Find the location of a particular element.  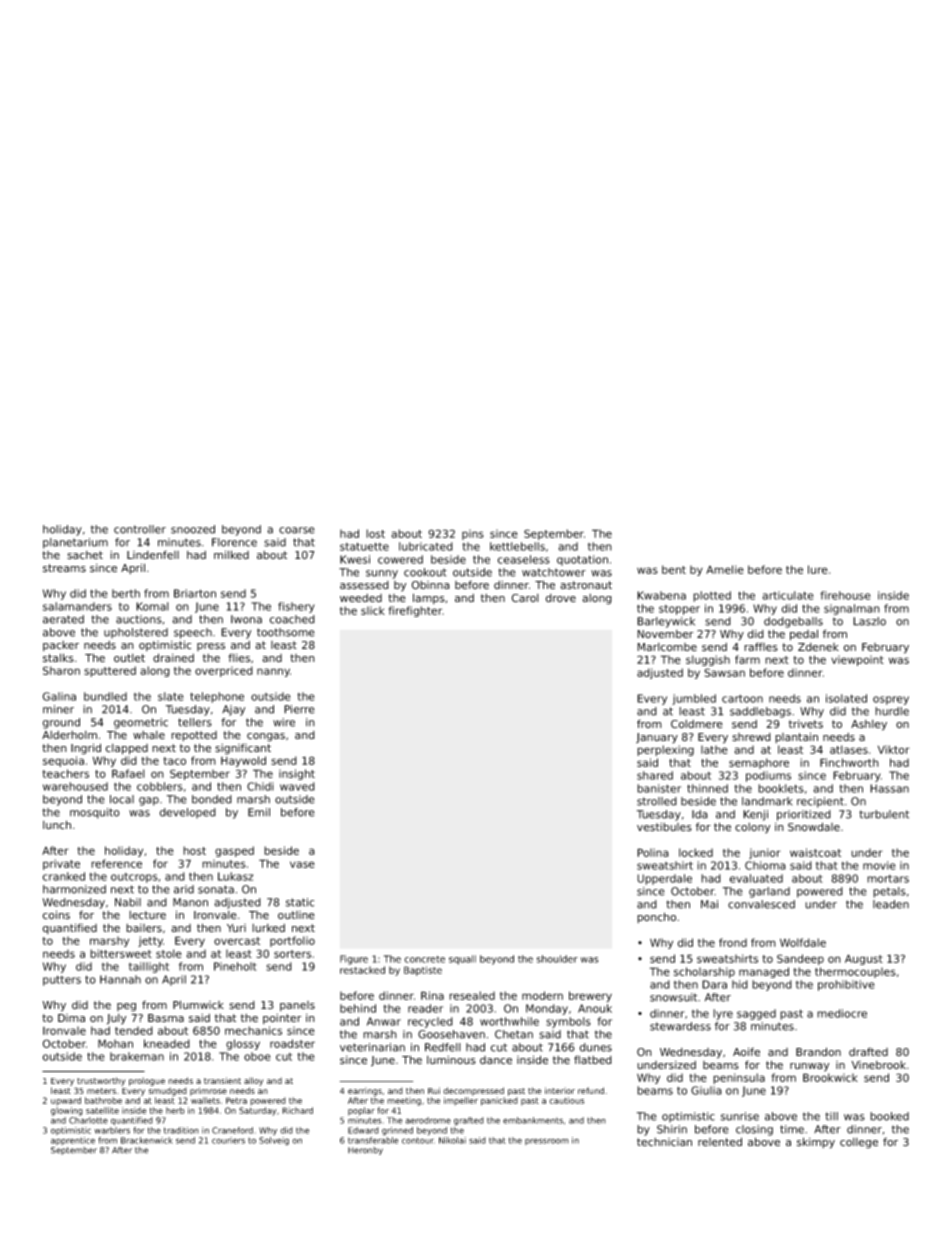

apprentice is located at coordinates (73, 1141).
